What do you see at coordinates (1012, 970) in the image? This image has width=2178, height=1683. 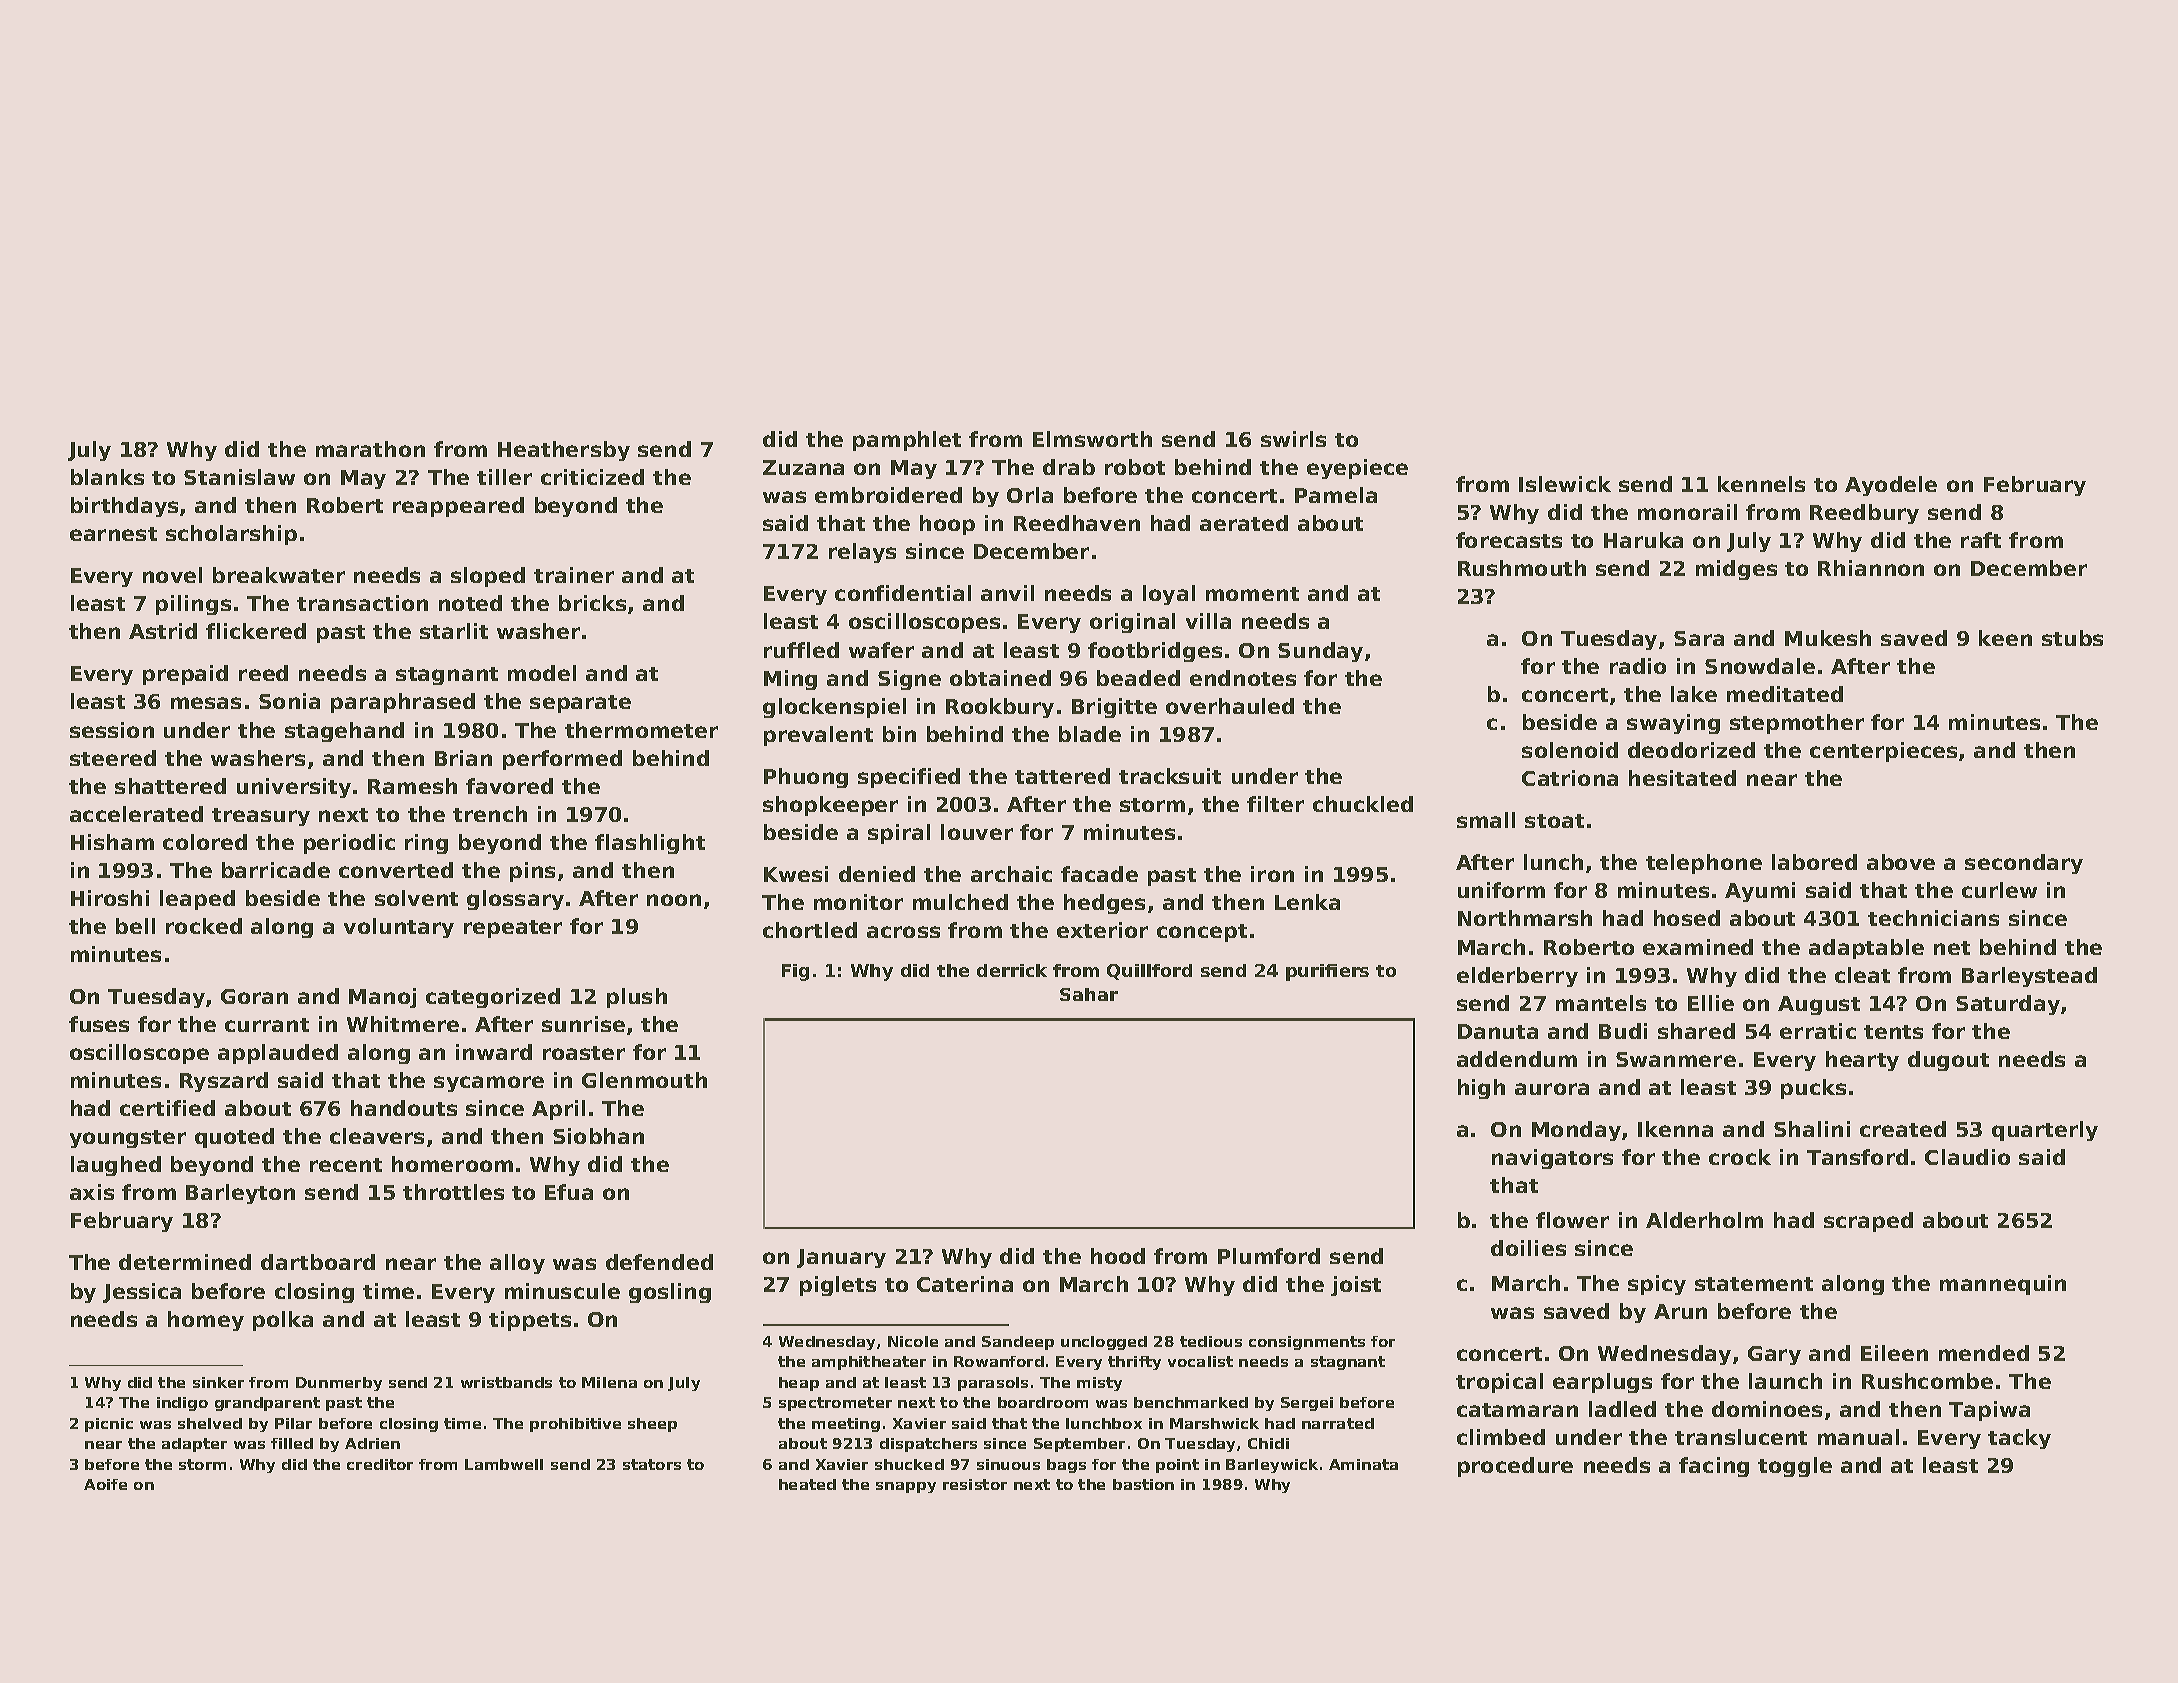 I see `derrick` at bounding box center [1012, 970].
